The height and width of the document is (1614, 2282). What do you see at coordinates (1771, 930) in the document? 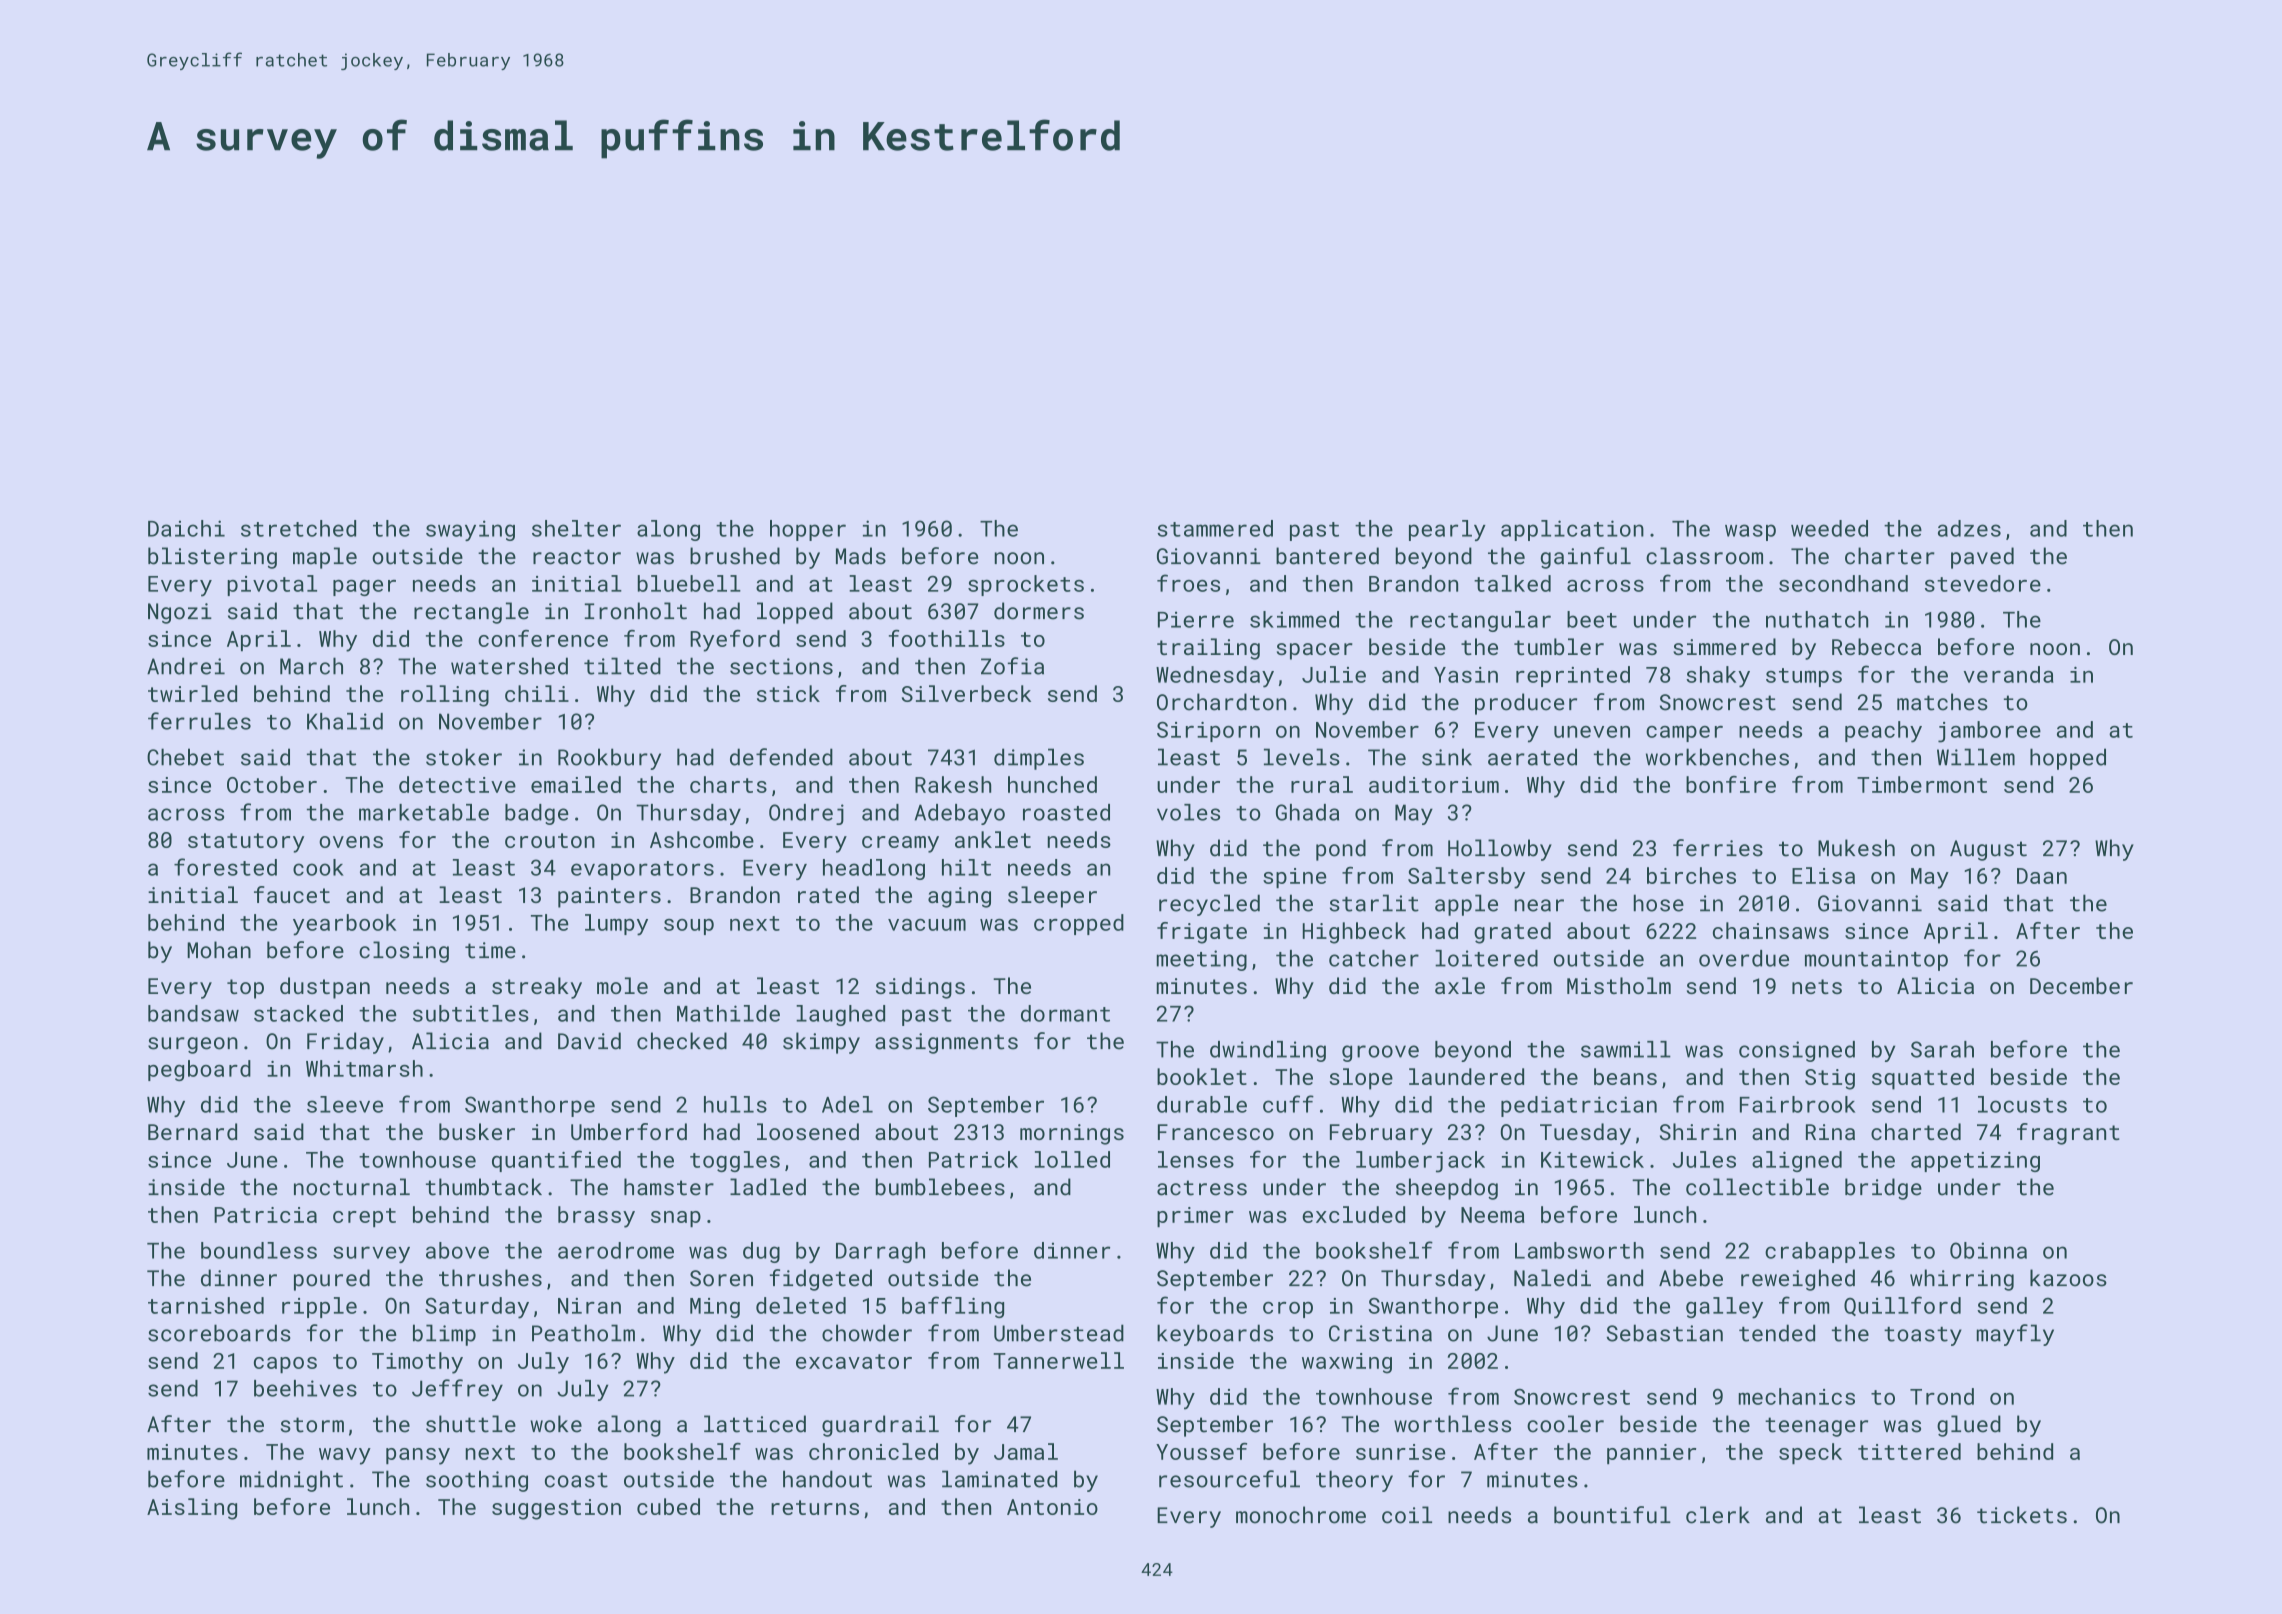
I see `chainsaws` at bounding box center [1771, 930].
